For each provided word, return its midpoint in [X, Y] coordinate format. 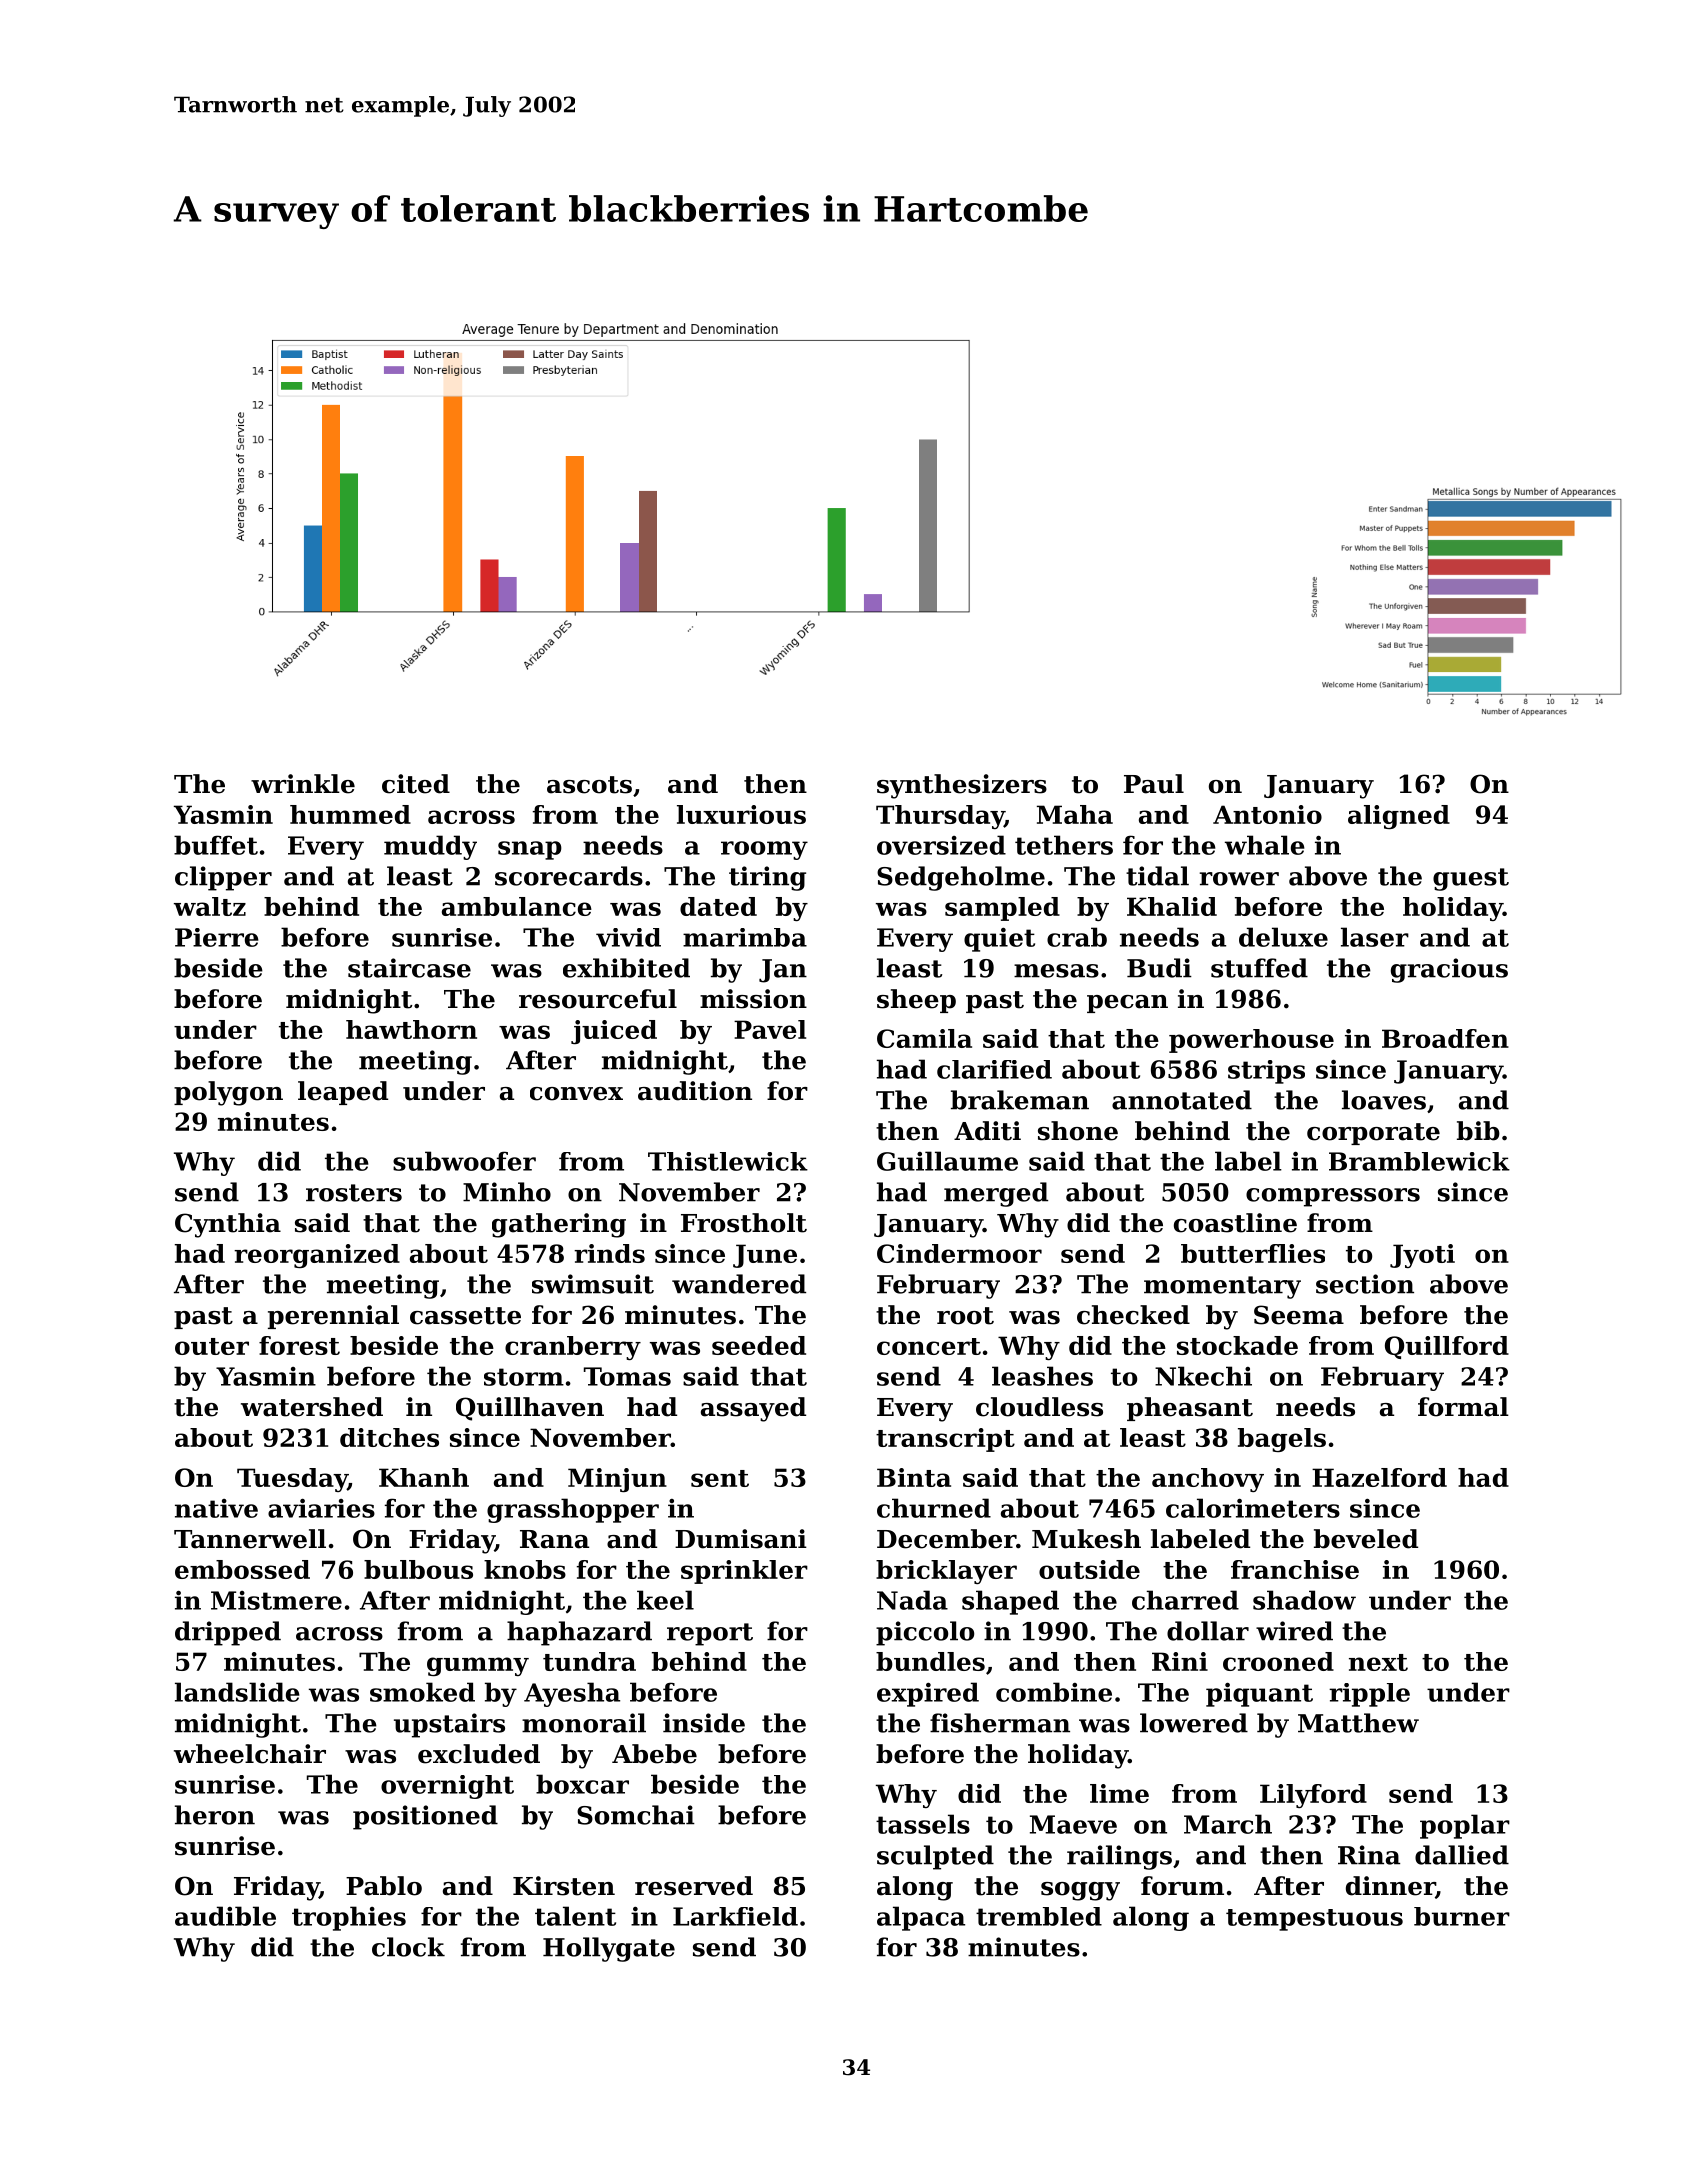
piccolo [925, 1633]
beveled [1366, 1539]
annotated [1182, 1100]
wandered [739, 1284]
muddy [430, 847]
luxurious [741, 814]
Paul [1154, 784]
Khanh [424, 1477]
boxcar [582, 1784]
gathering [559, 1225]
